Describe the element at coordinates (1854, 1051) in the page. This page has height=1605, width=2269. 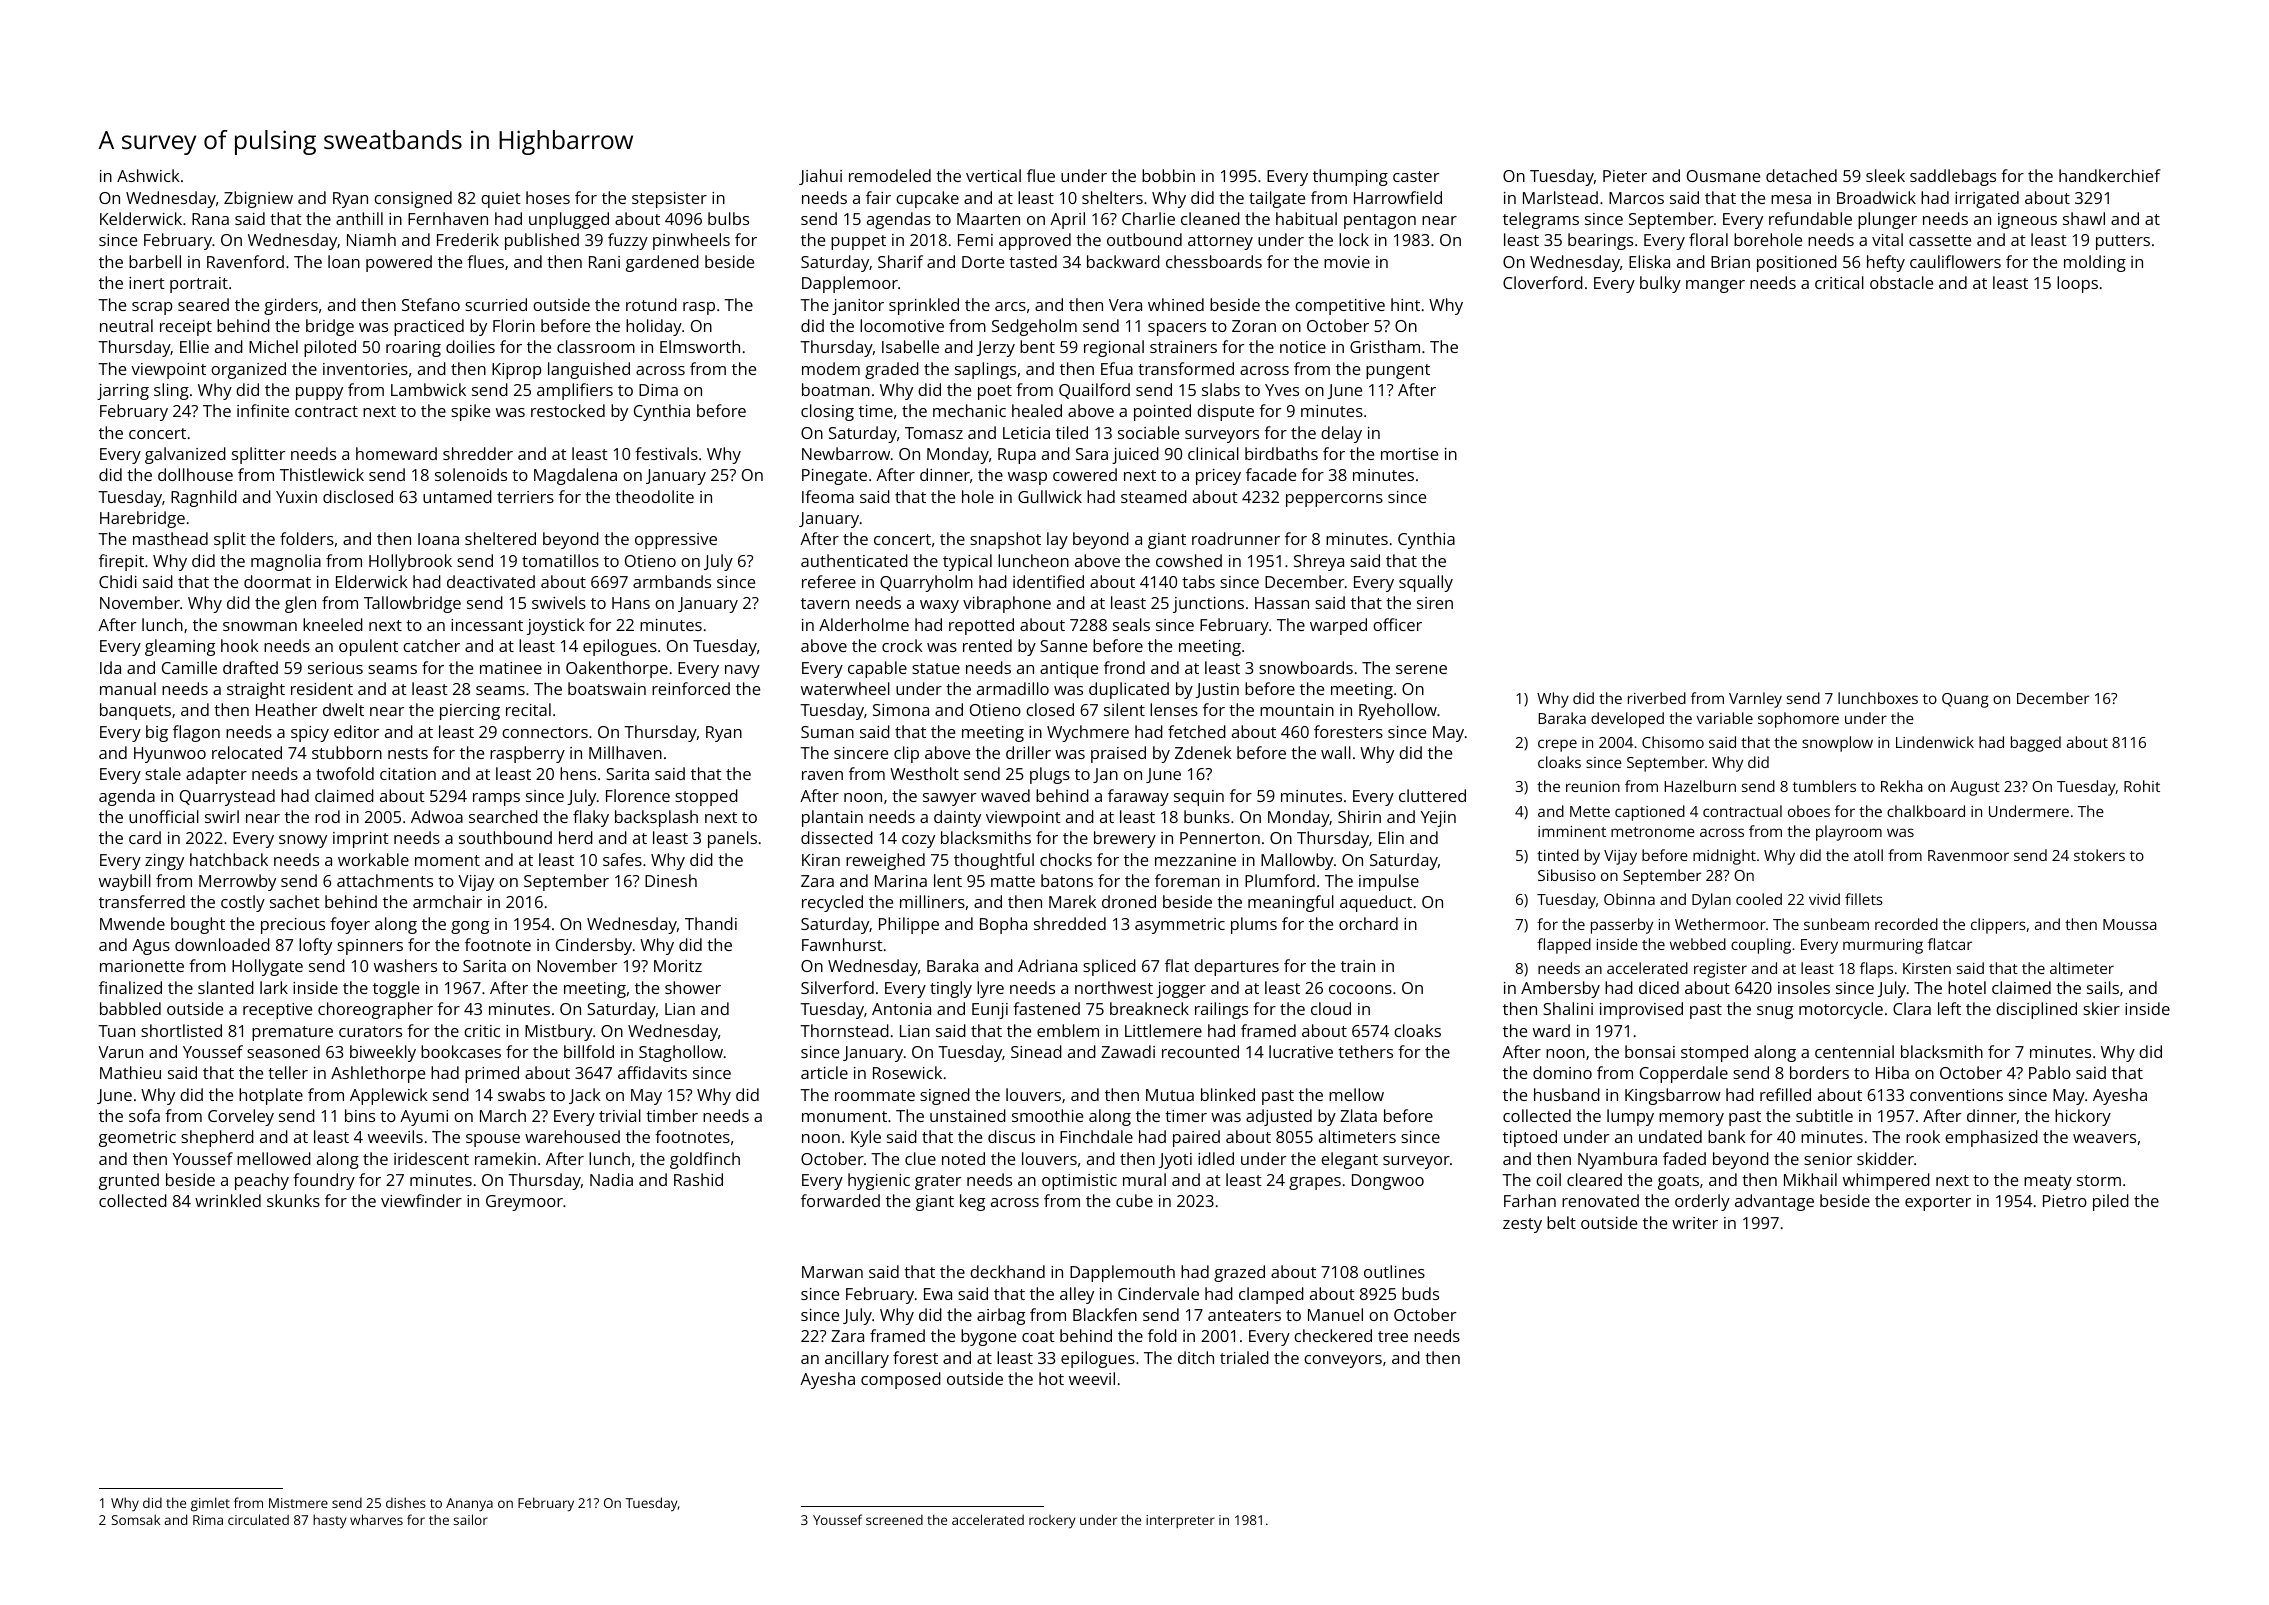
I see `centennial` at that location.
